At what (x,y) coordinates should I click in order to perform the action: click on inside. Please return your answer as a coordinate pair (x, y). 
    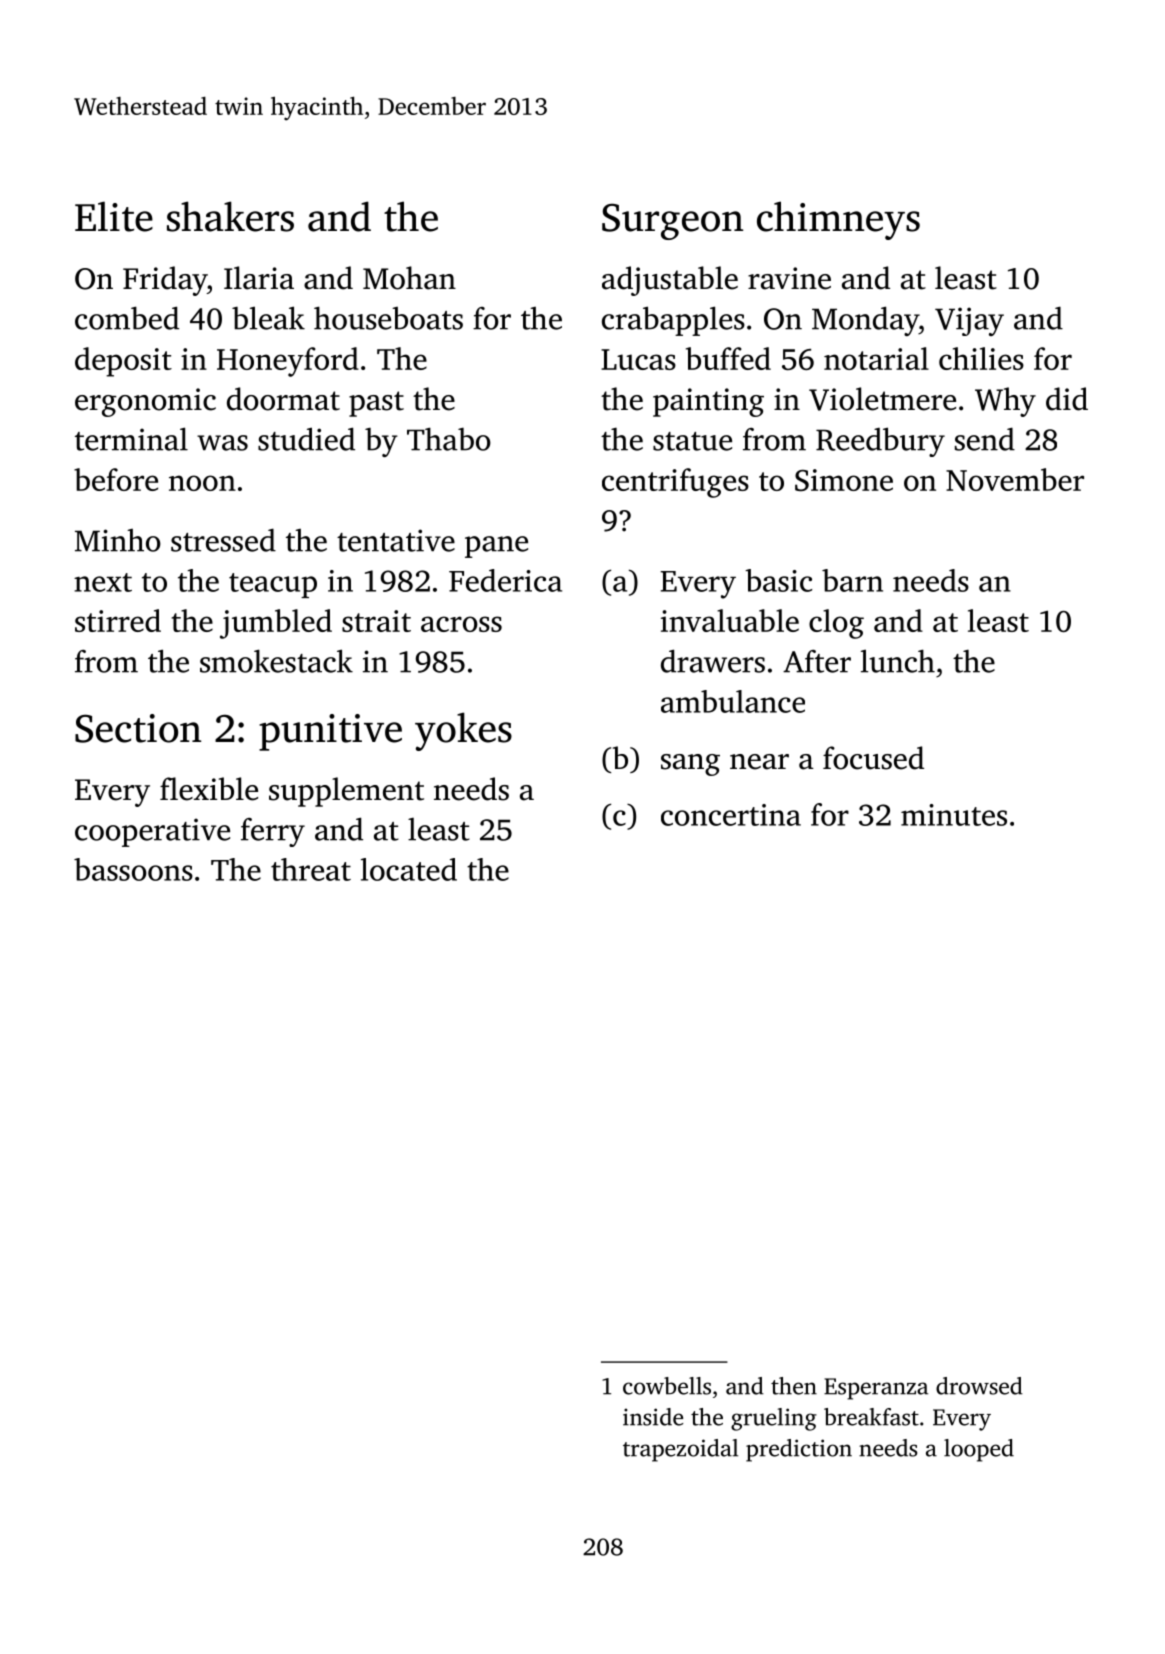
    Looking at the image, I should click on (653, 1417).
